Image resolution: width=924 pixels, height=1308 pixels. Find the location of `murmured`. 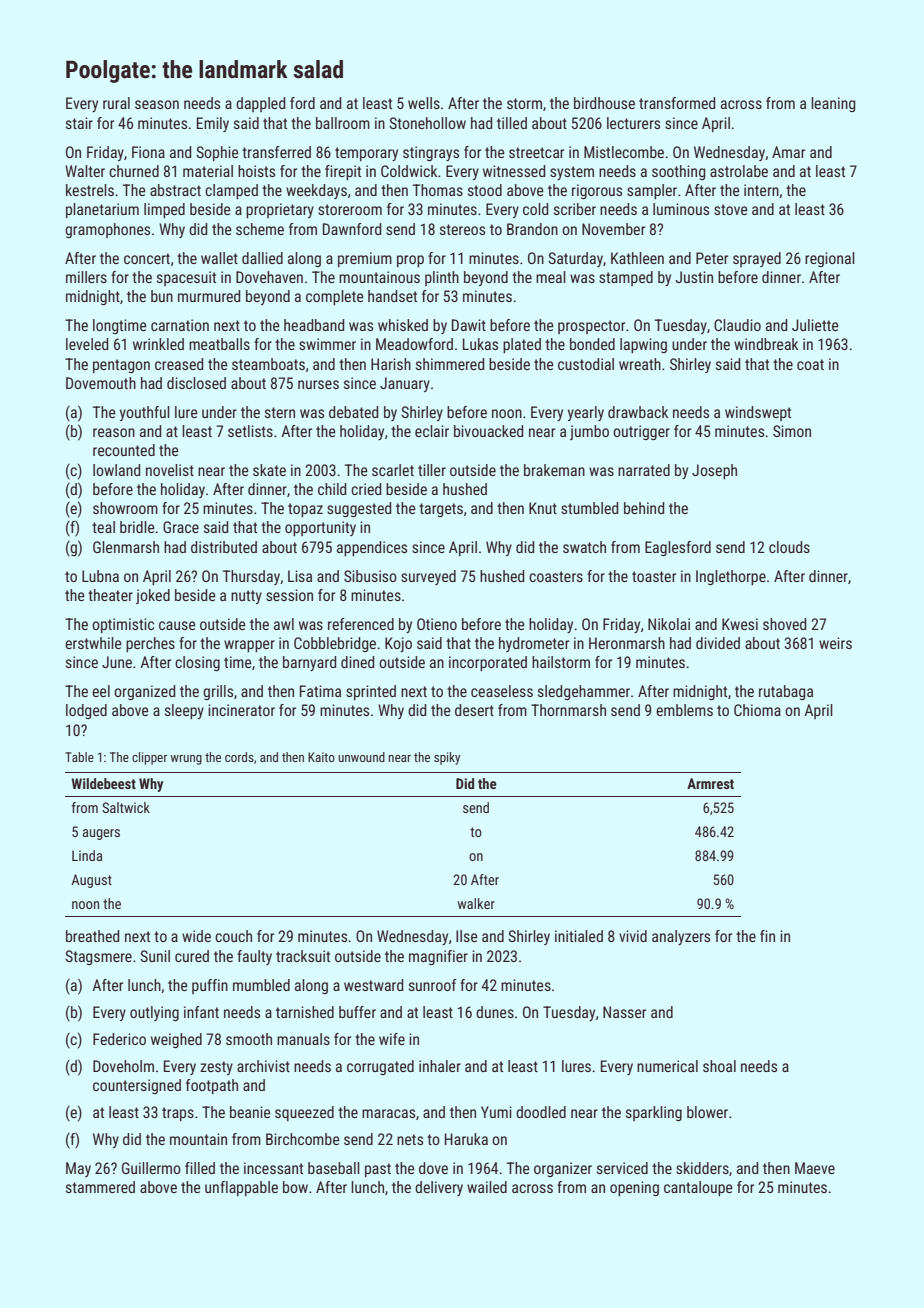

murmured is located at coordinates (209, 296).
